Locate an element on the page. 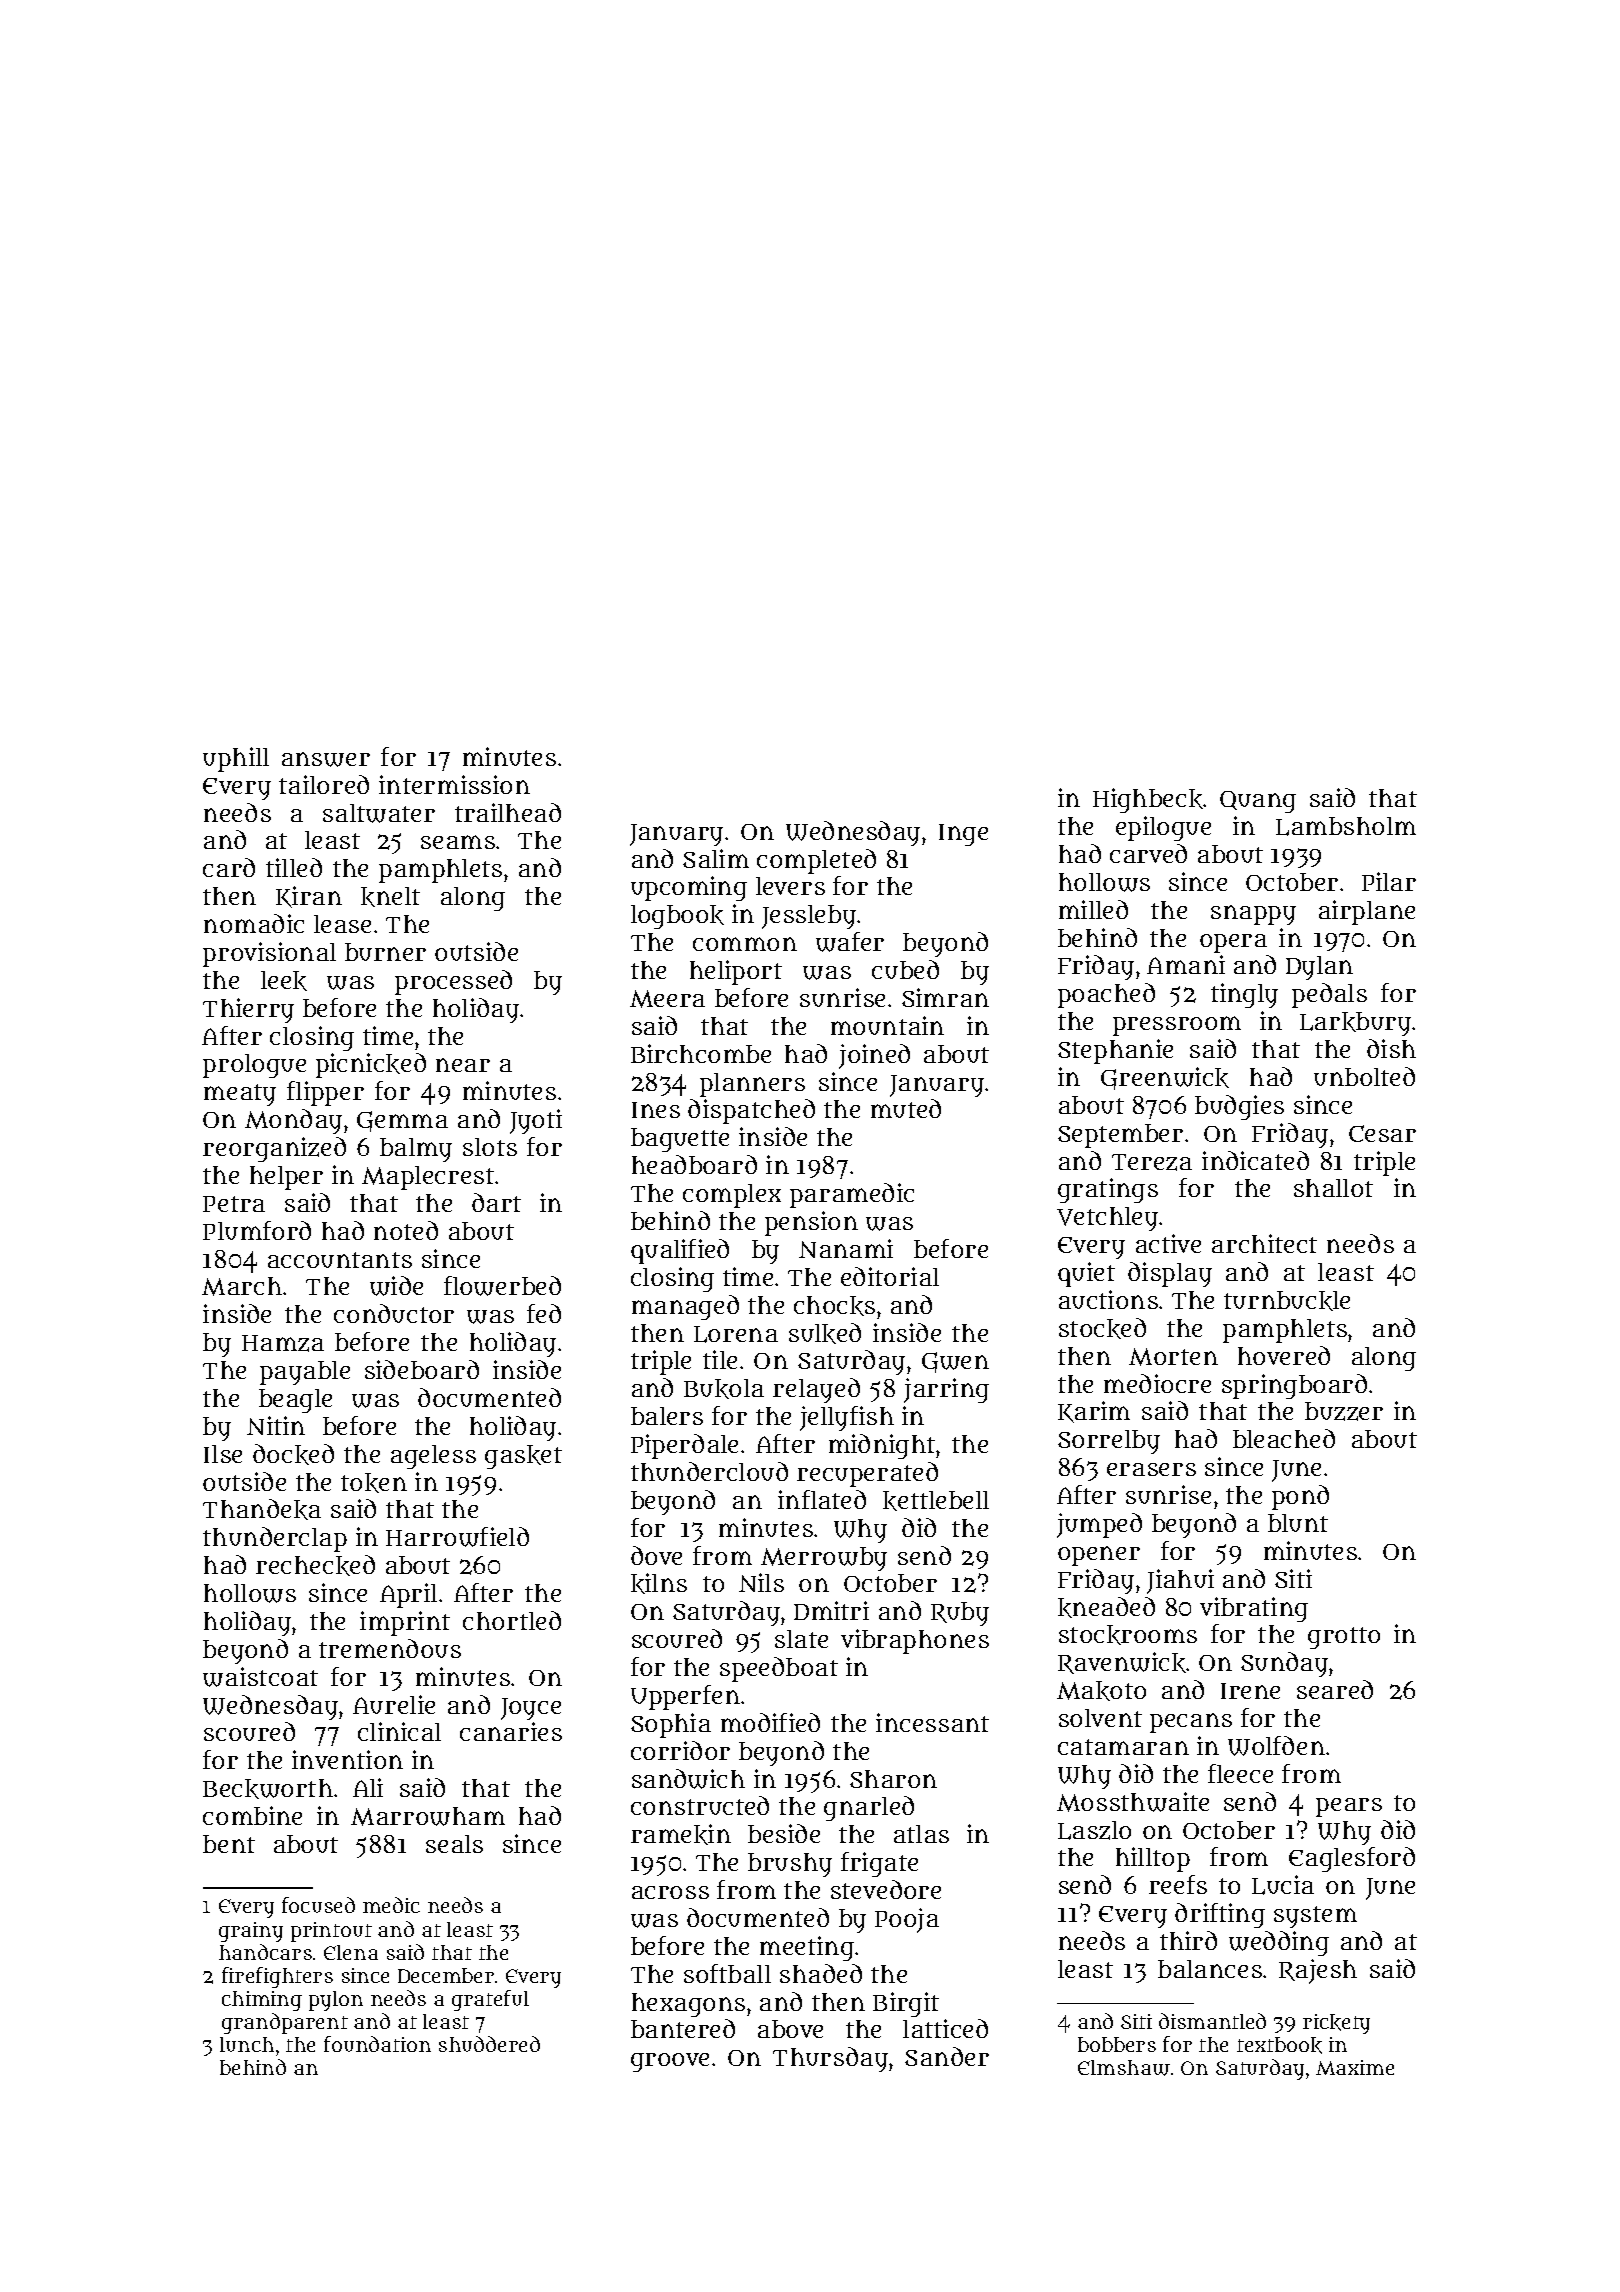 This page has height=2292, width=1620. blunt is located at coordinates (1298, 1523).
